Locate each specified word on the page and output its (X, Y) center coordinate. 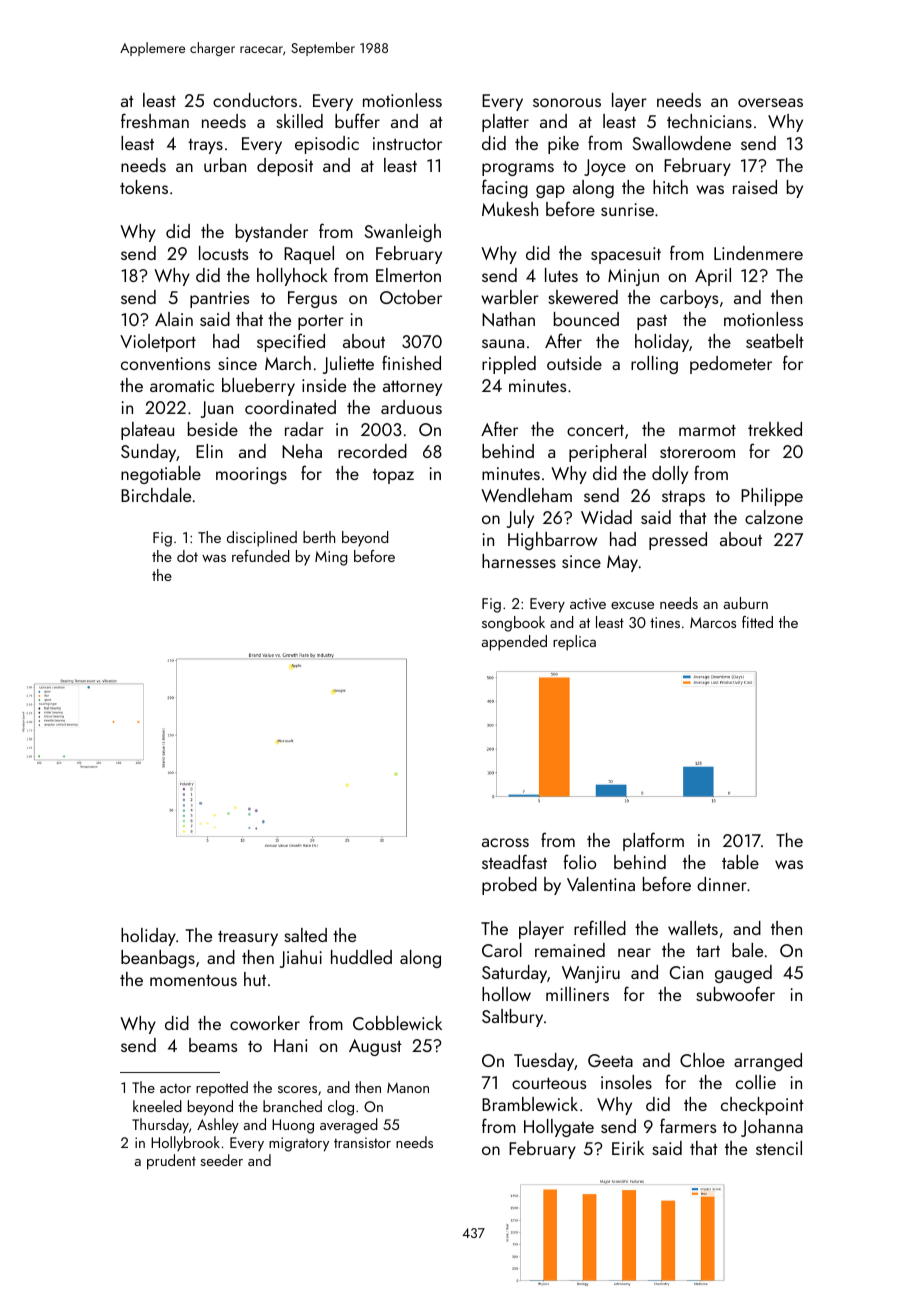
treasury (248, 938)
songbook (513, 624)
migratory (299, 1144)
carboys (689, 299)
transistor (362, 1142)
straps (683, 498)
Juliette (348, 365)
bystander (272, 233)
